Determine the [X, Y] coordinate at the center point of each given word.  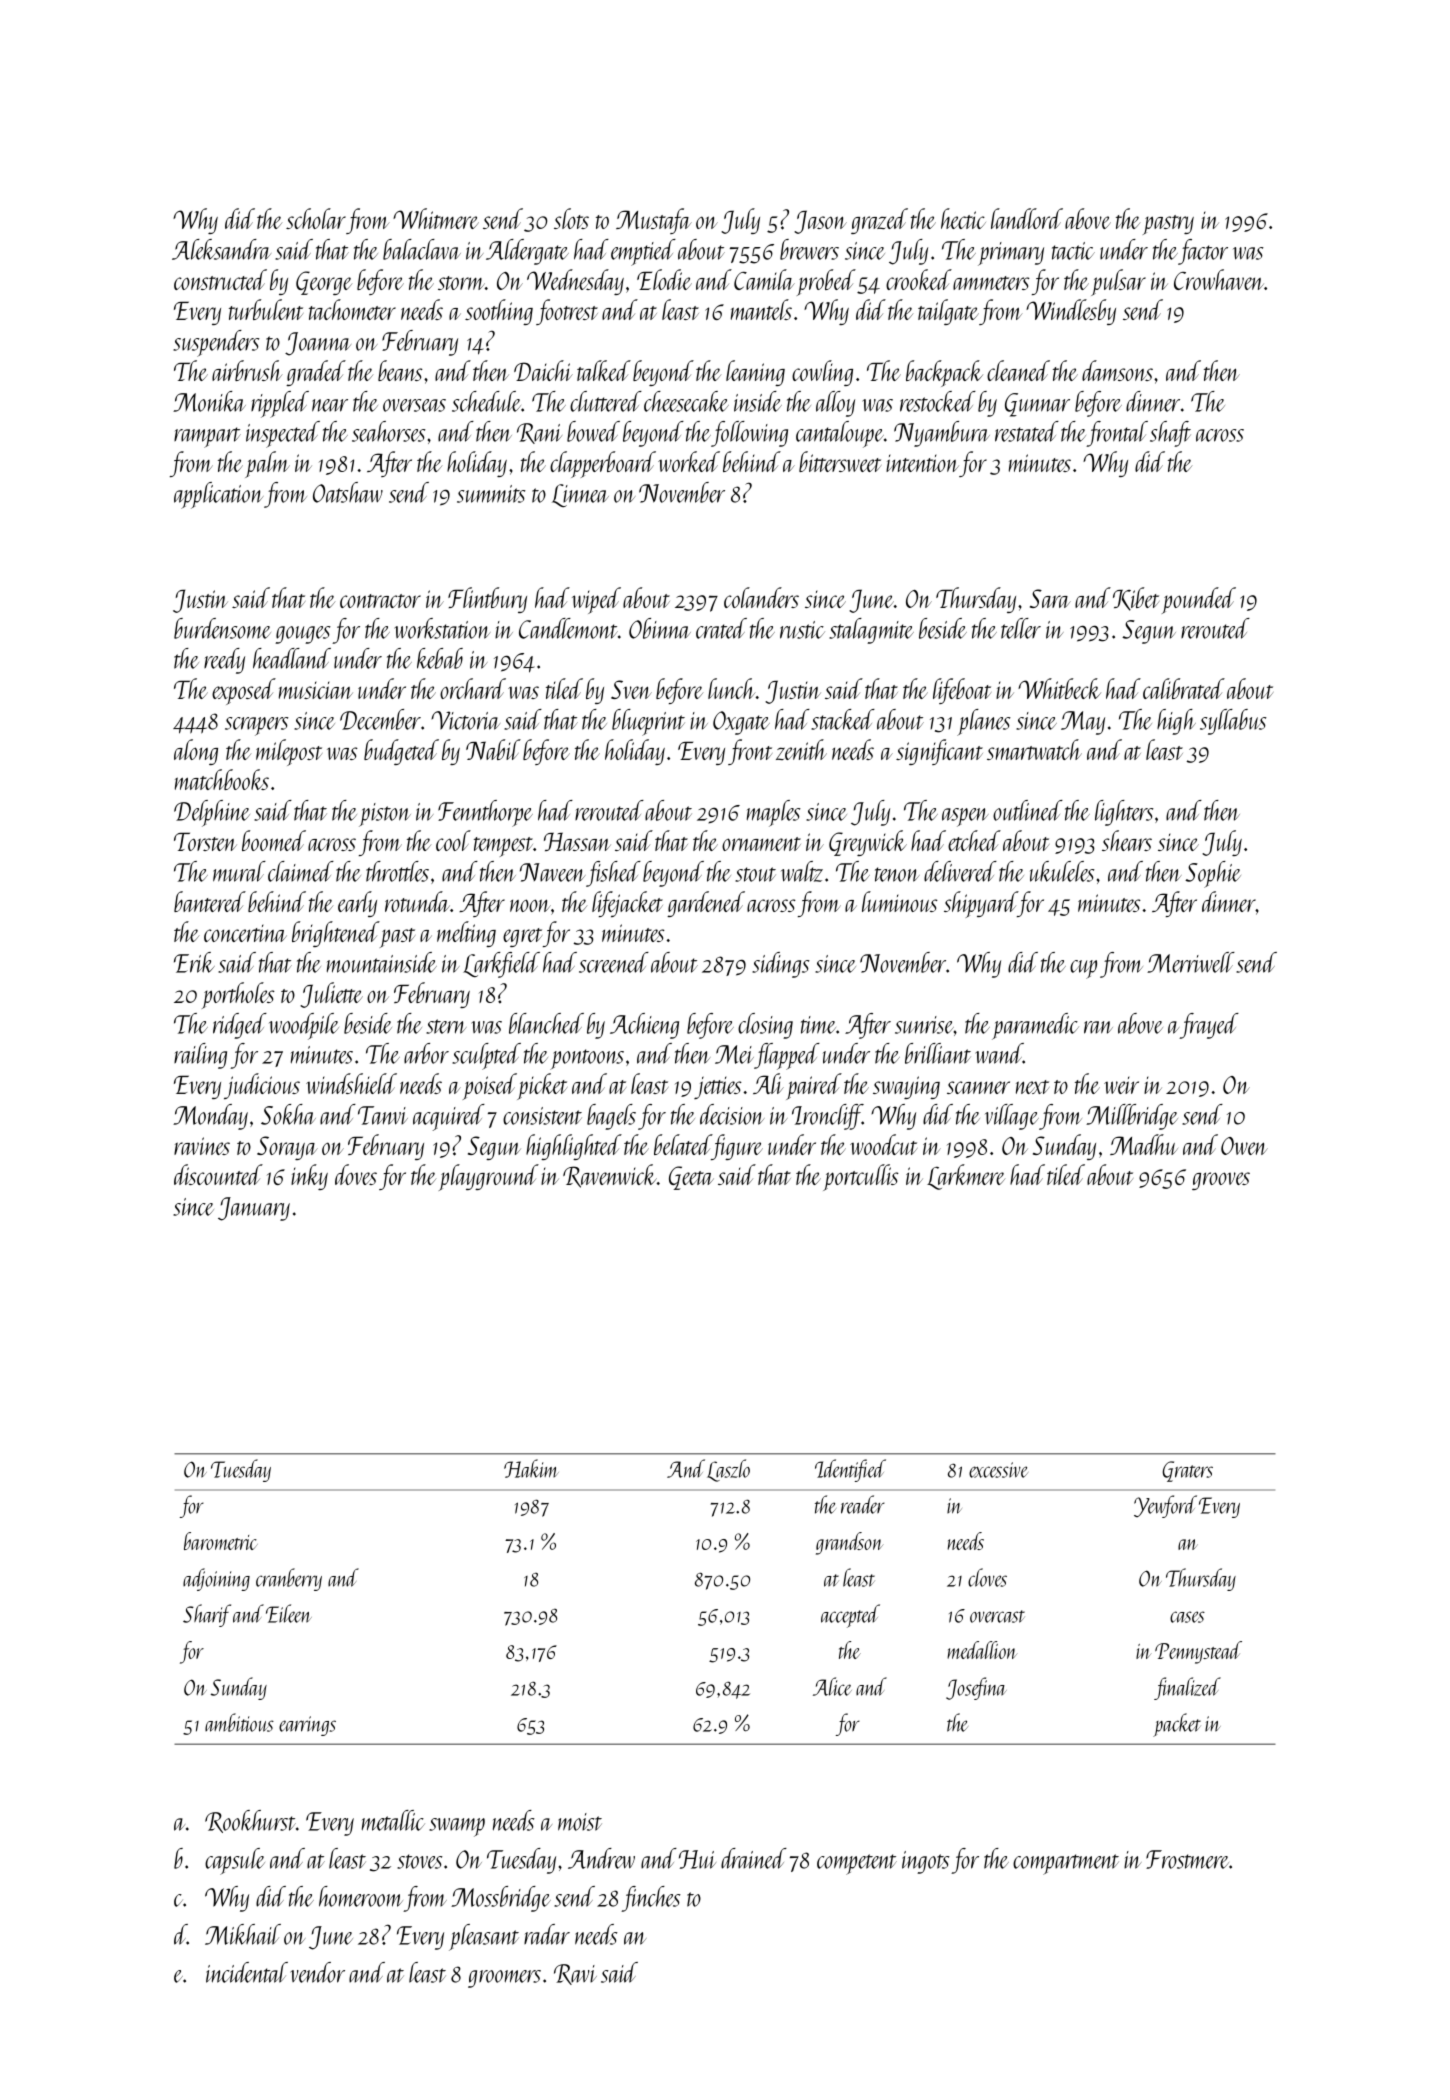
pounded [1199, 600]
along [196, 752]
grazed [879, 221]
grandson [850, 1543]
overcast [997, 1616]
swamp [457, 1827]
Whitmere [436, 218]
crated [721, 628]
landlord [1027, 218]
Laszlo [728, 1470]
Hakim [531, 1468]
